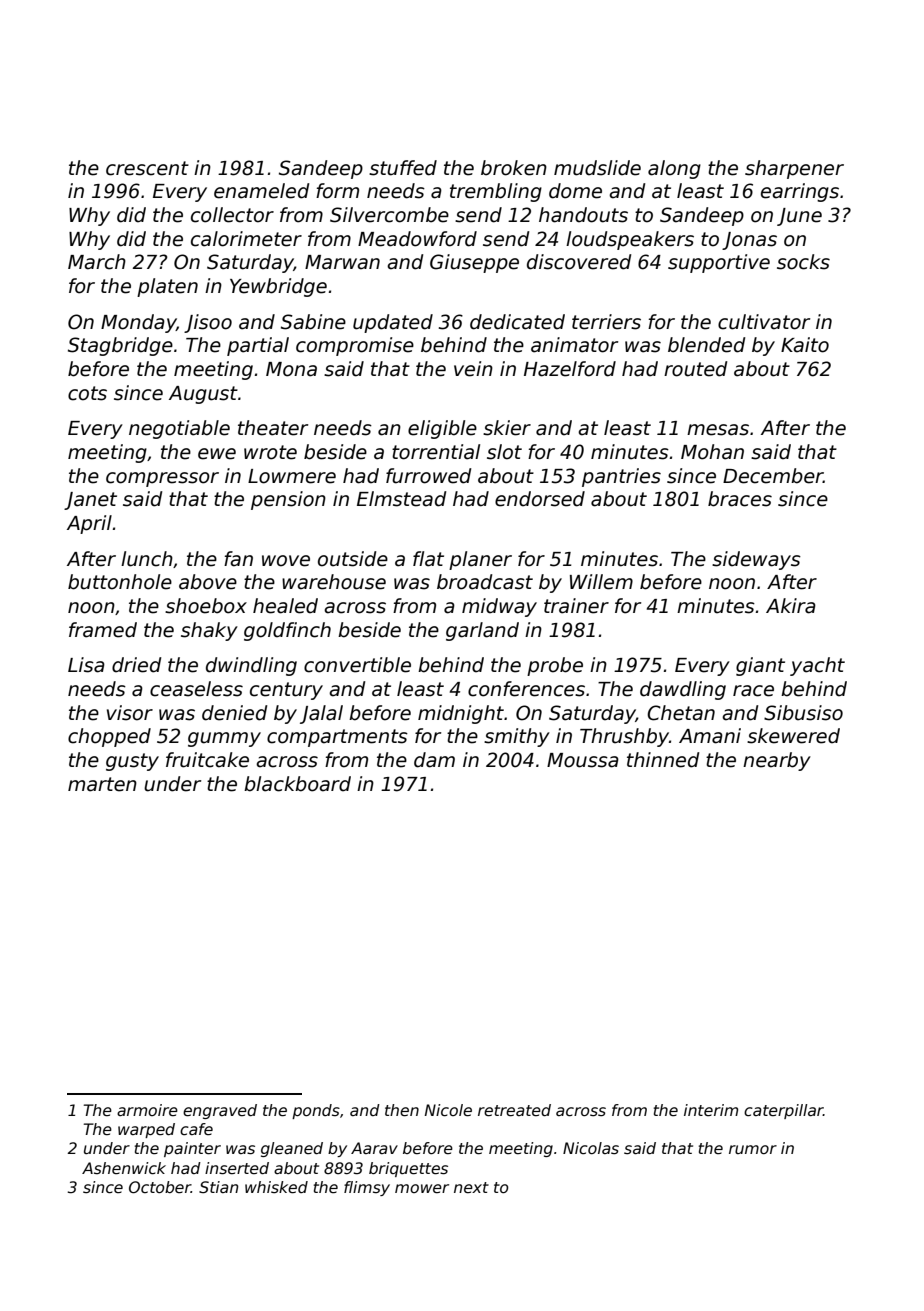 The width and height of the image is (924, 1311). Describe the element at coordinates (102, 784) in the image. I see `marten` at that location.
